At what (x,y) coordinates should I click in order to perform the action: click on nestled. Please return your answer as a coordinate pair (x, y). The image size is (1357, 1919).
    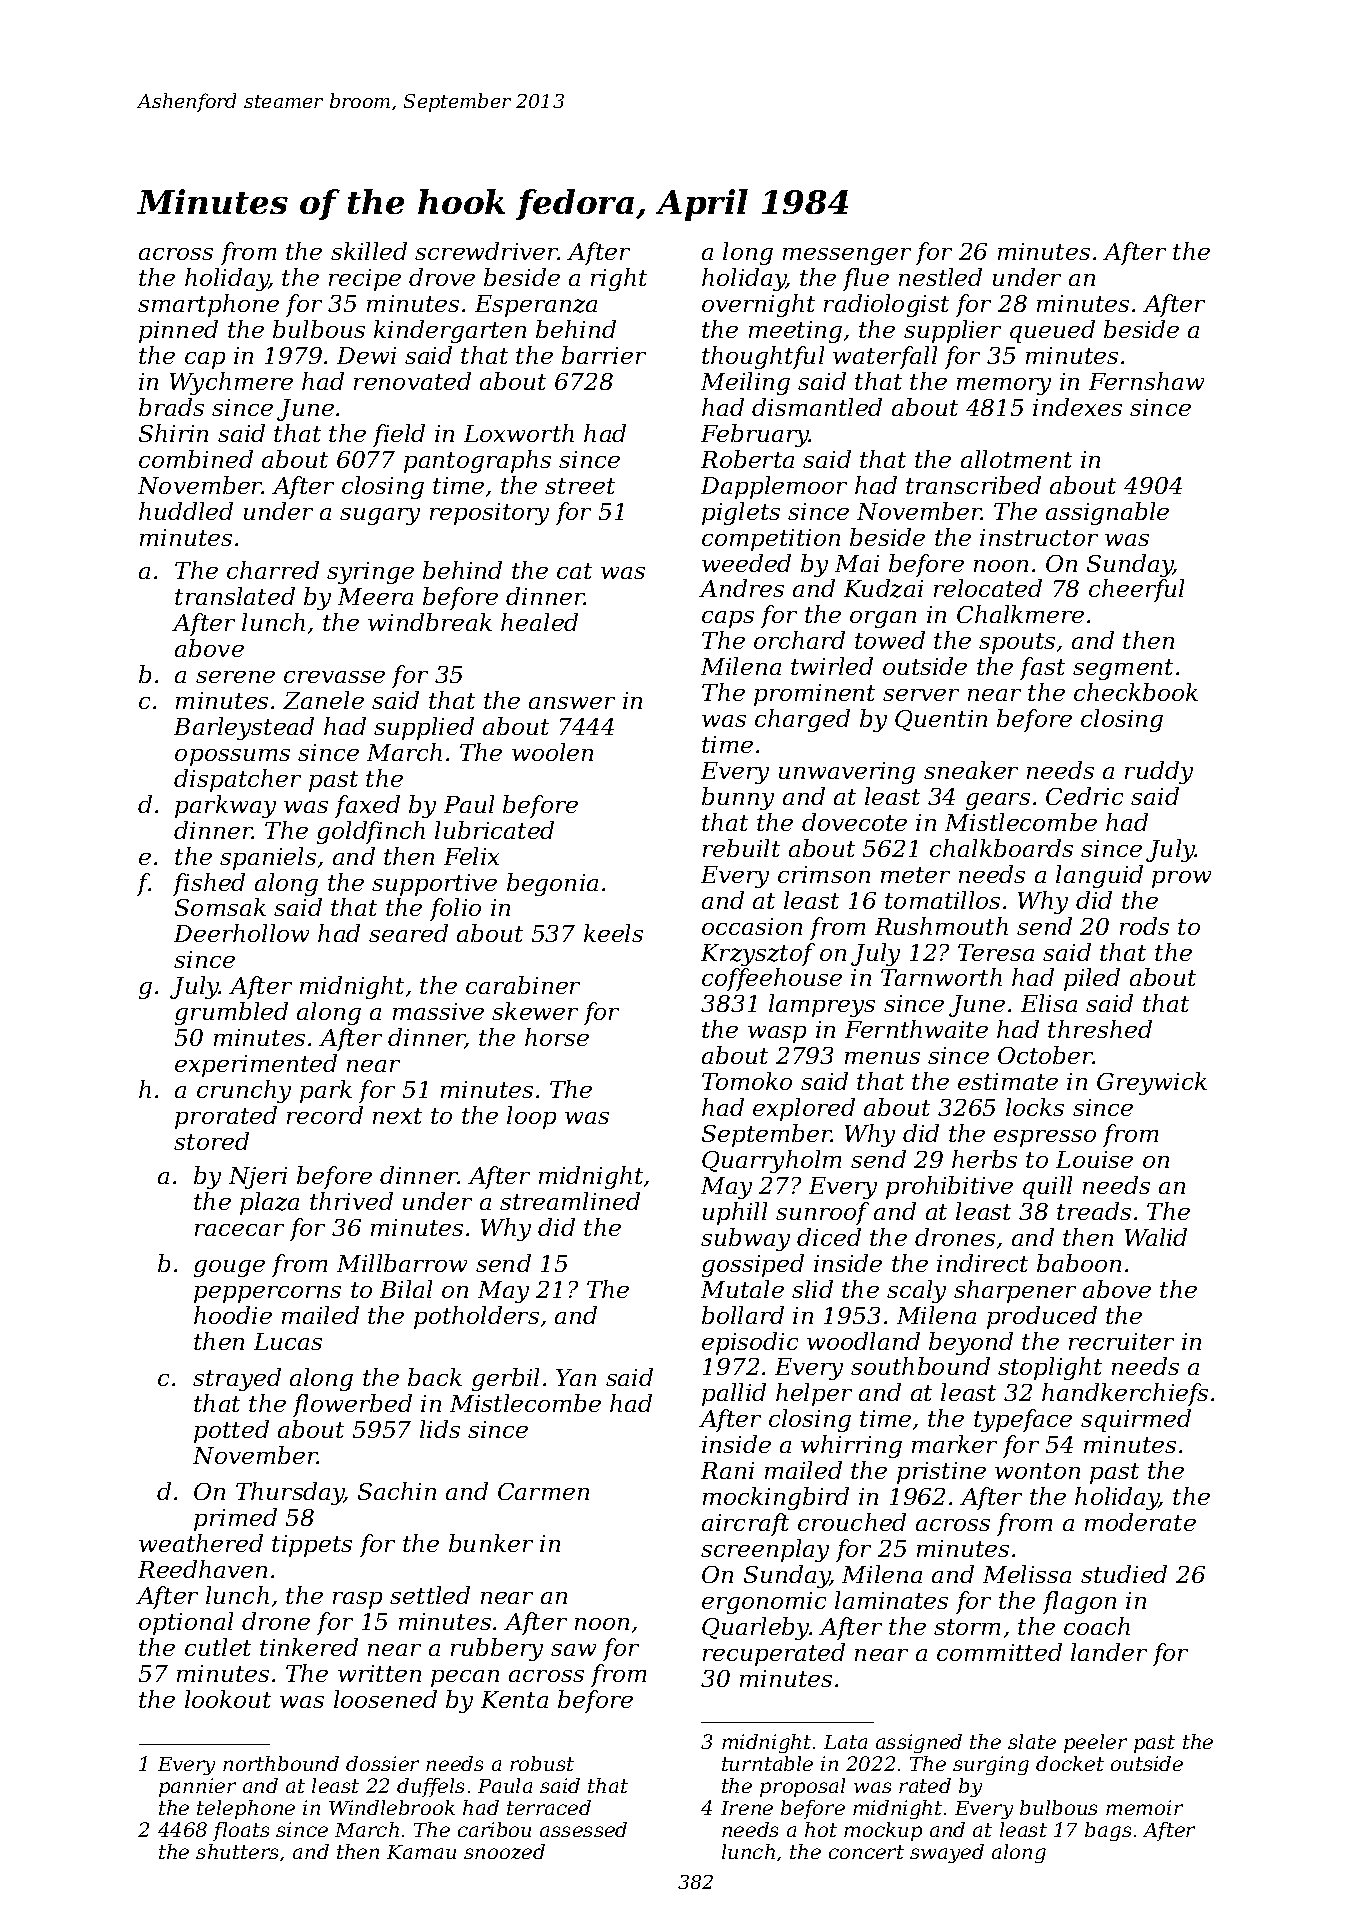
    Looking at the image, I should click on (940, 277).
